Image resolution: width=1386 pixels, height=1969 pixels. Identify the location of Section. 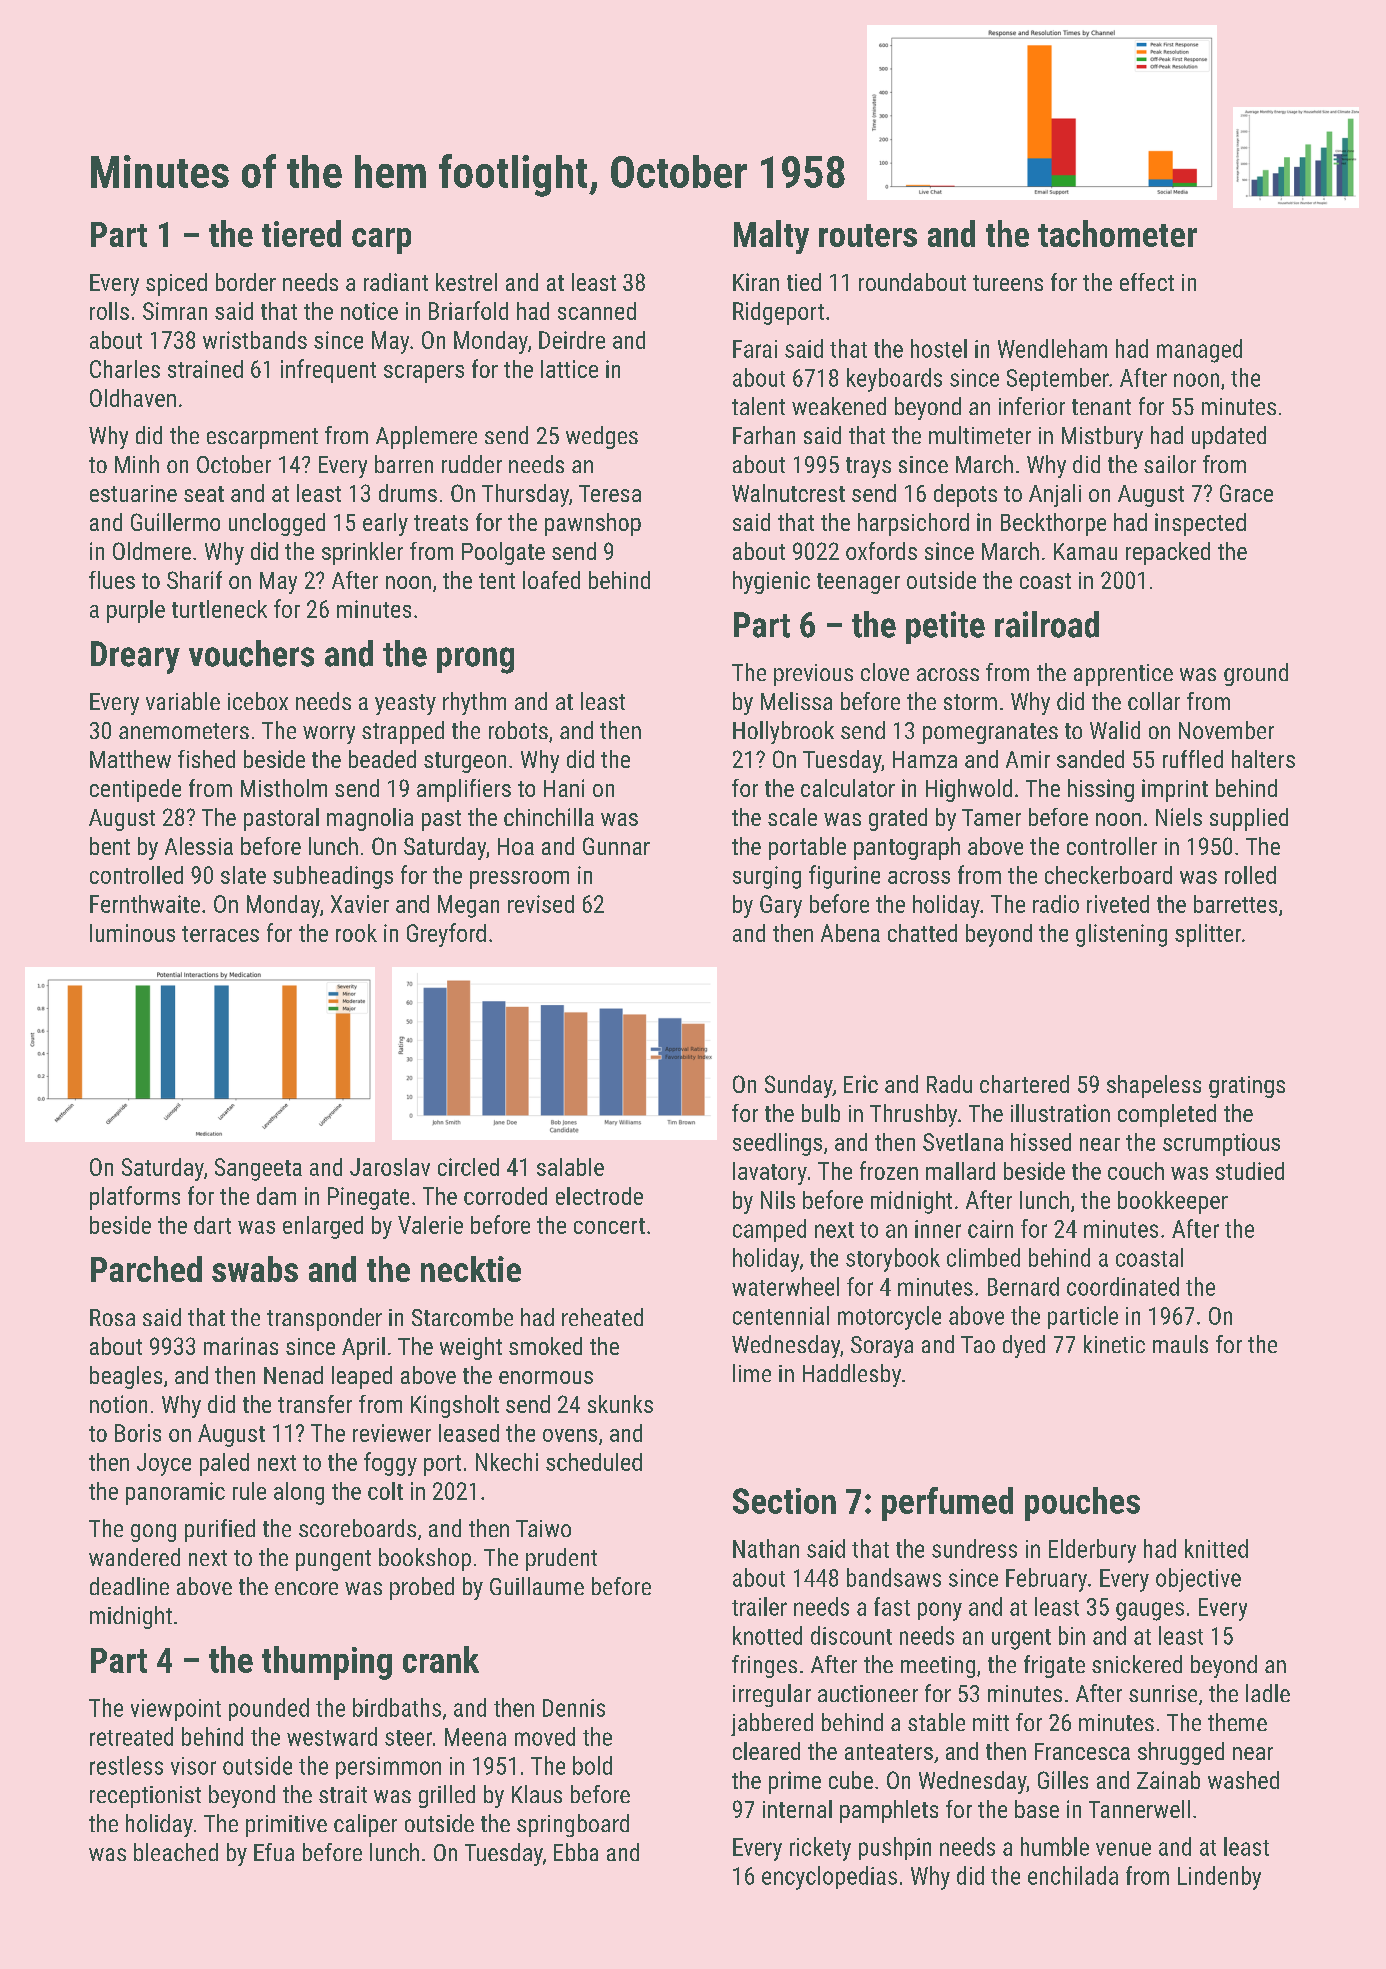
(784, 1501).
